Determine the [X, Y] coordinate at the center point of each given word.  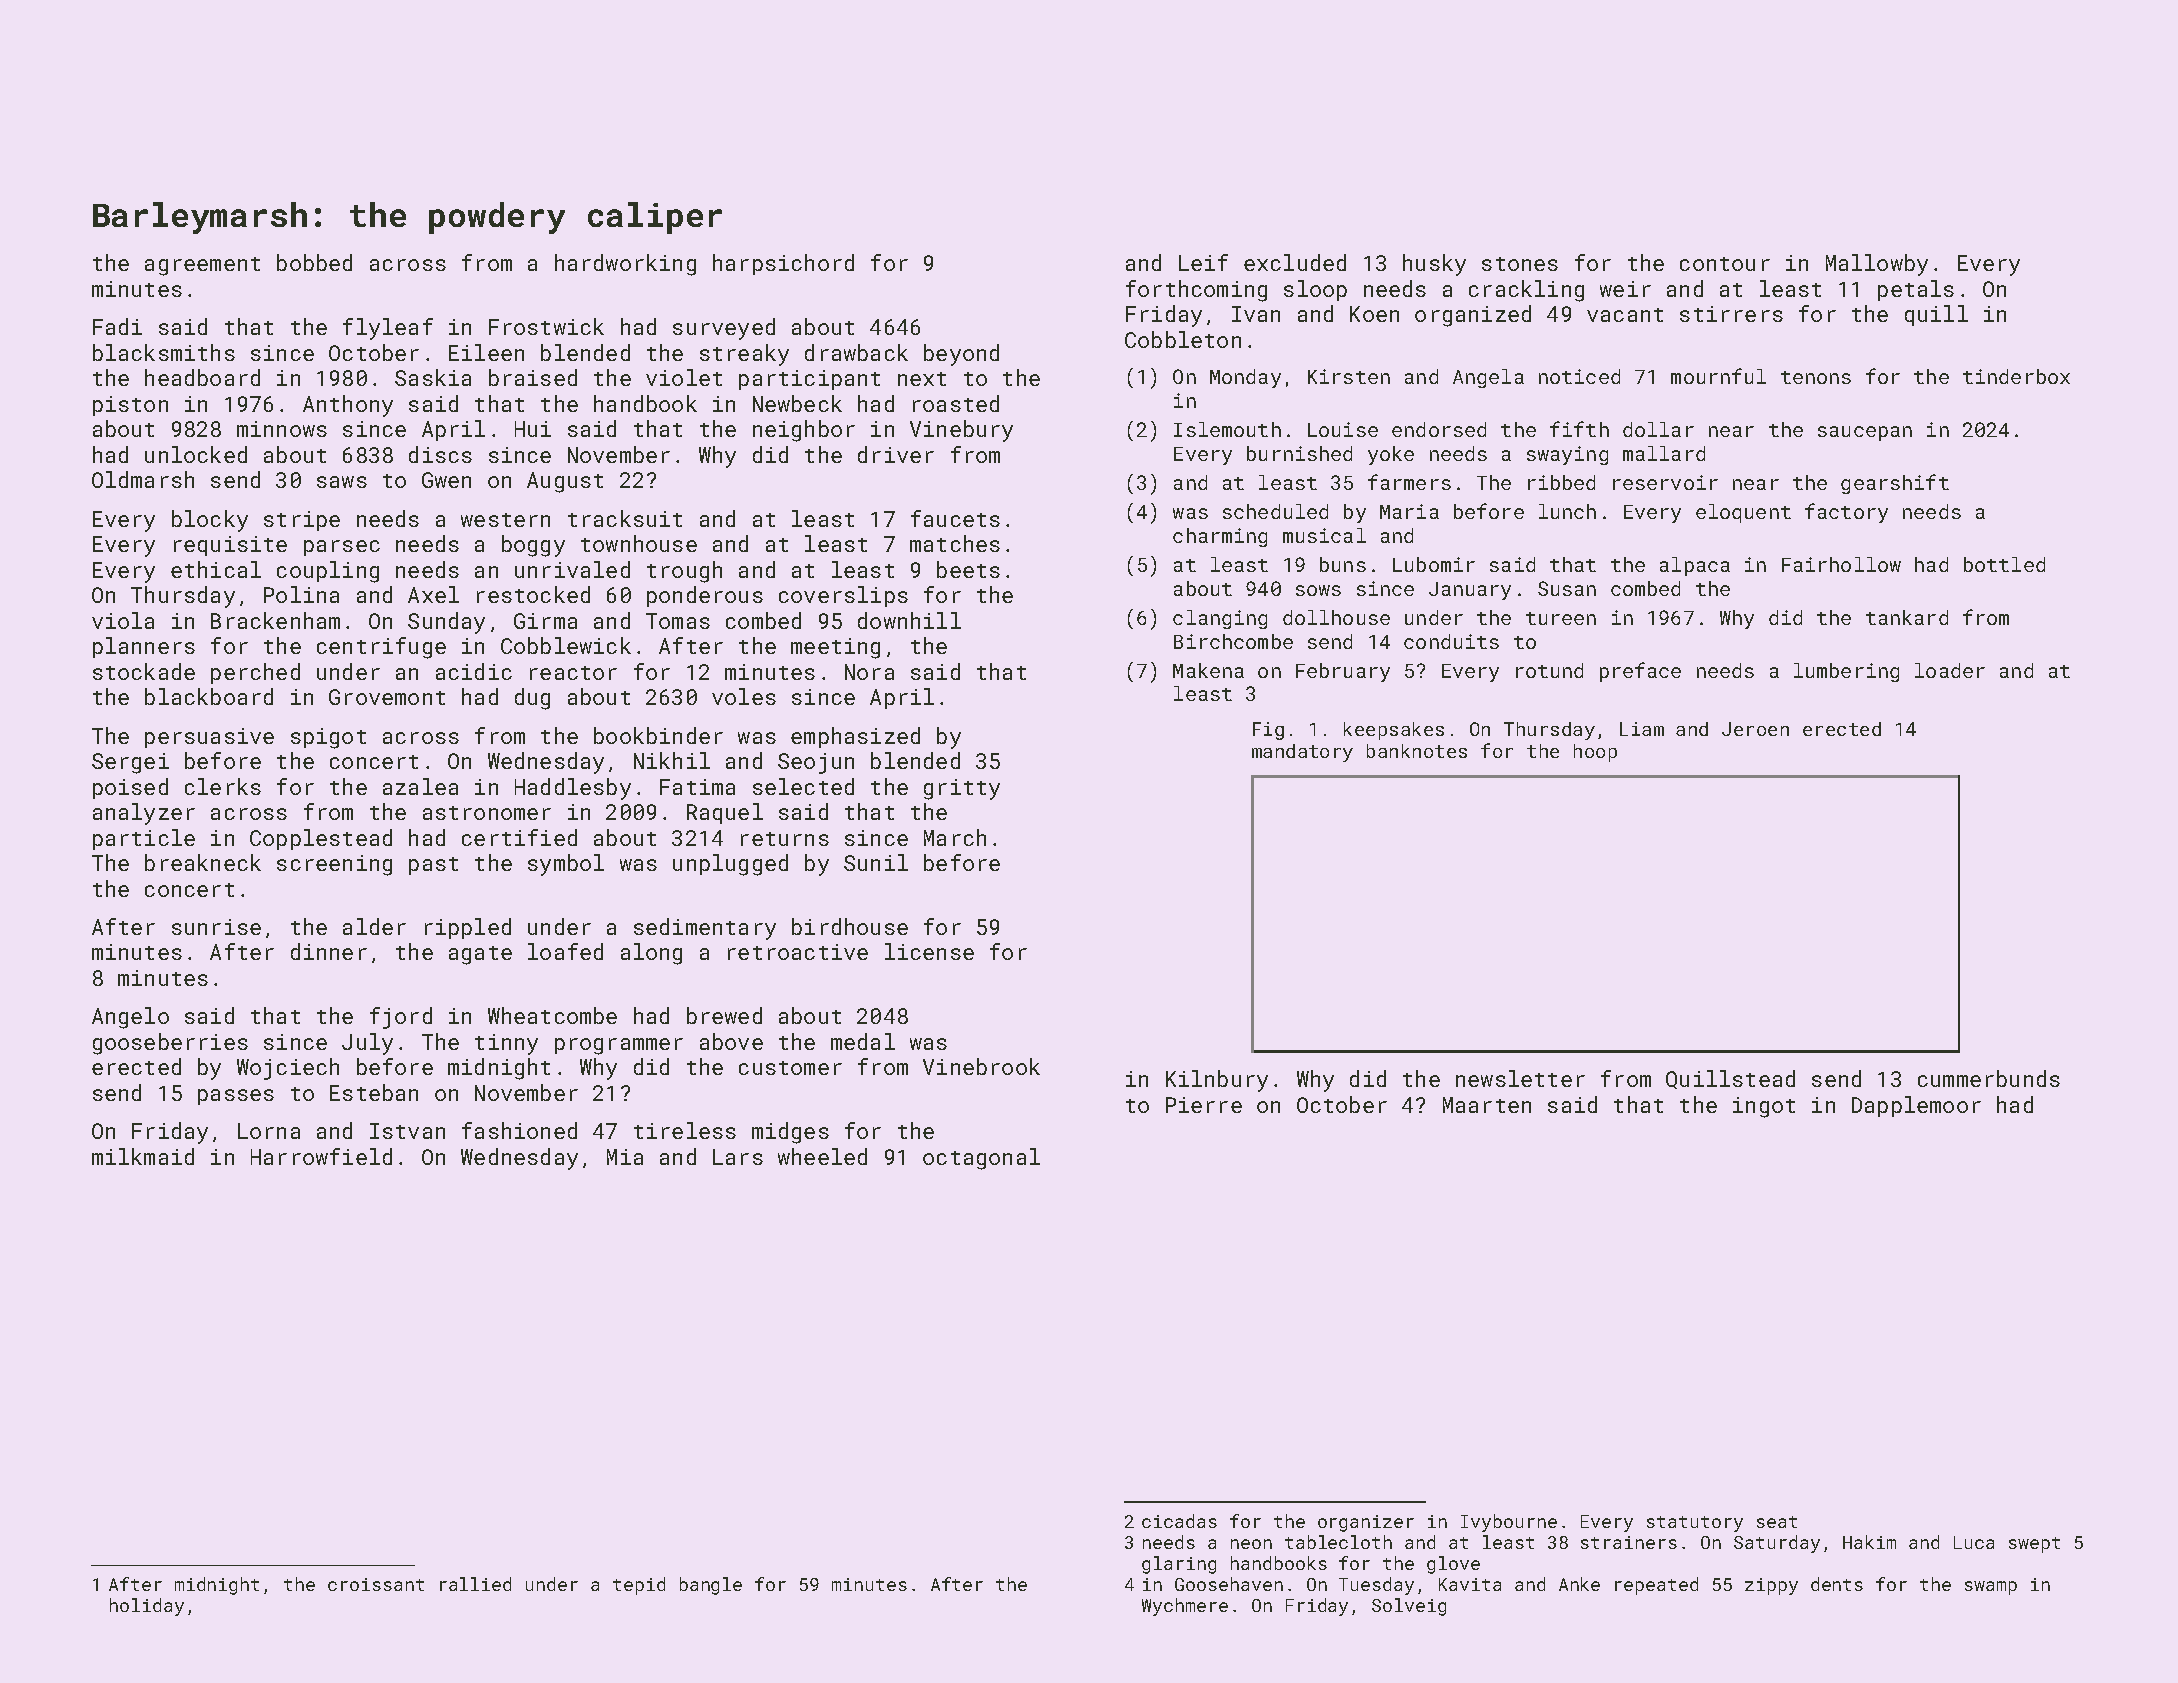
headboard [202, 377]
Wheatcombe [552, 1015]
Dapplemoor [1916, 1106]
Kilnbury [1217, 1081]
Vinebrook [981, 1066]
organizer [1366, 1523]
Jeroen [1755, 729]
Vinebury [961, 431]
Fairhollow [1841, 564]
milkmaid [143, 1156]
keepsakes [1394, 731]
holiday [147, 1607]
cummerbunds [1989, 1078]
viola [123, 620]
